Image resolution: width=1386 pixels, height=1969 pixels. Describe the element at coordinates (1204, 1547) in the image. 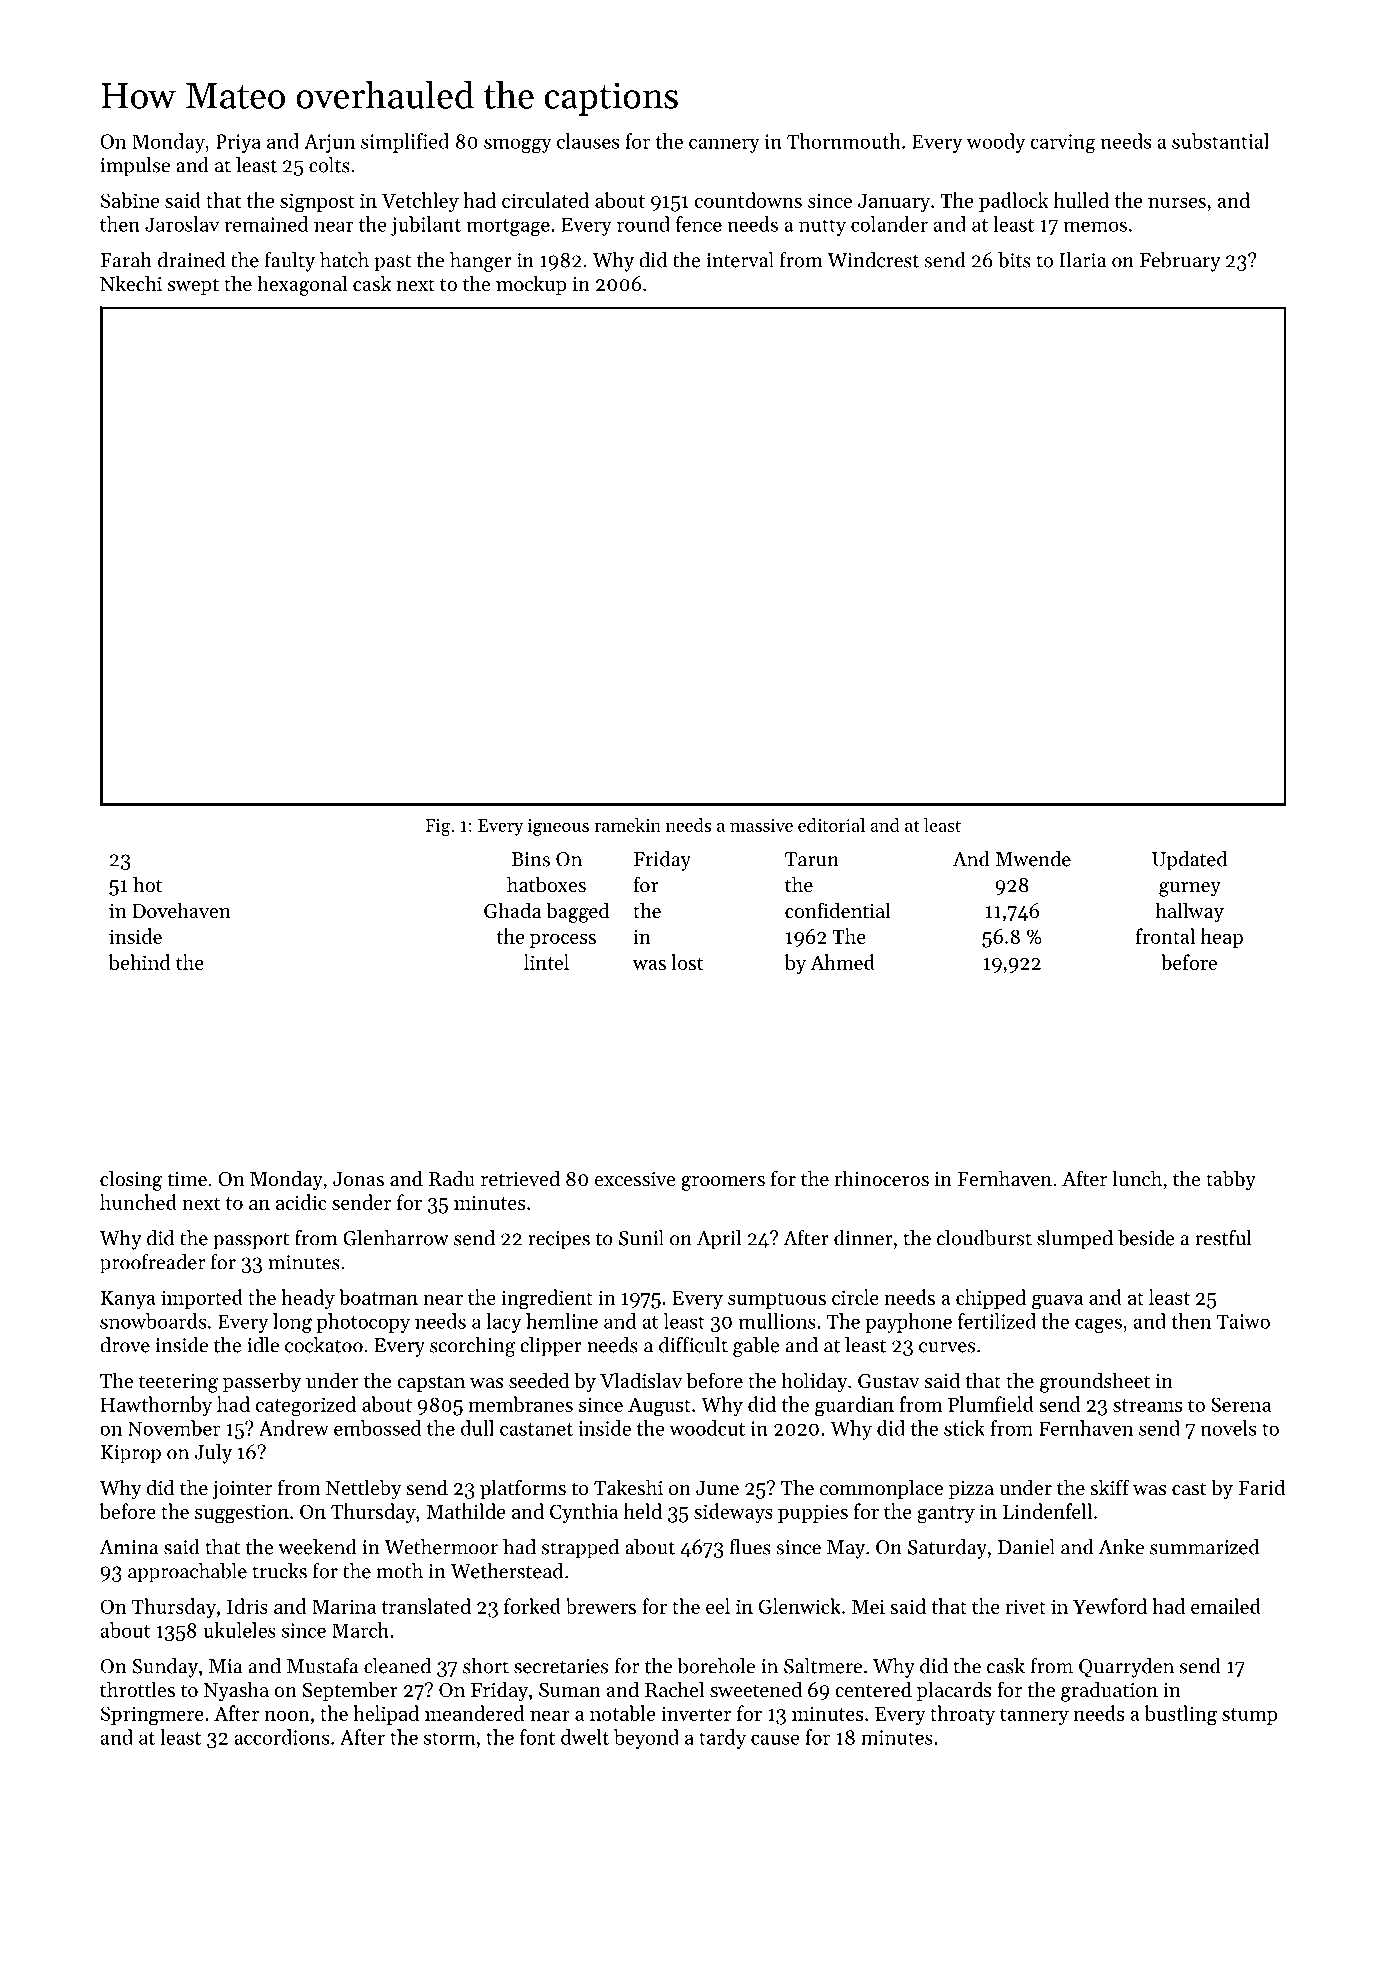

I see `summarized` at that location.
